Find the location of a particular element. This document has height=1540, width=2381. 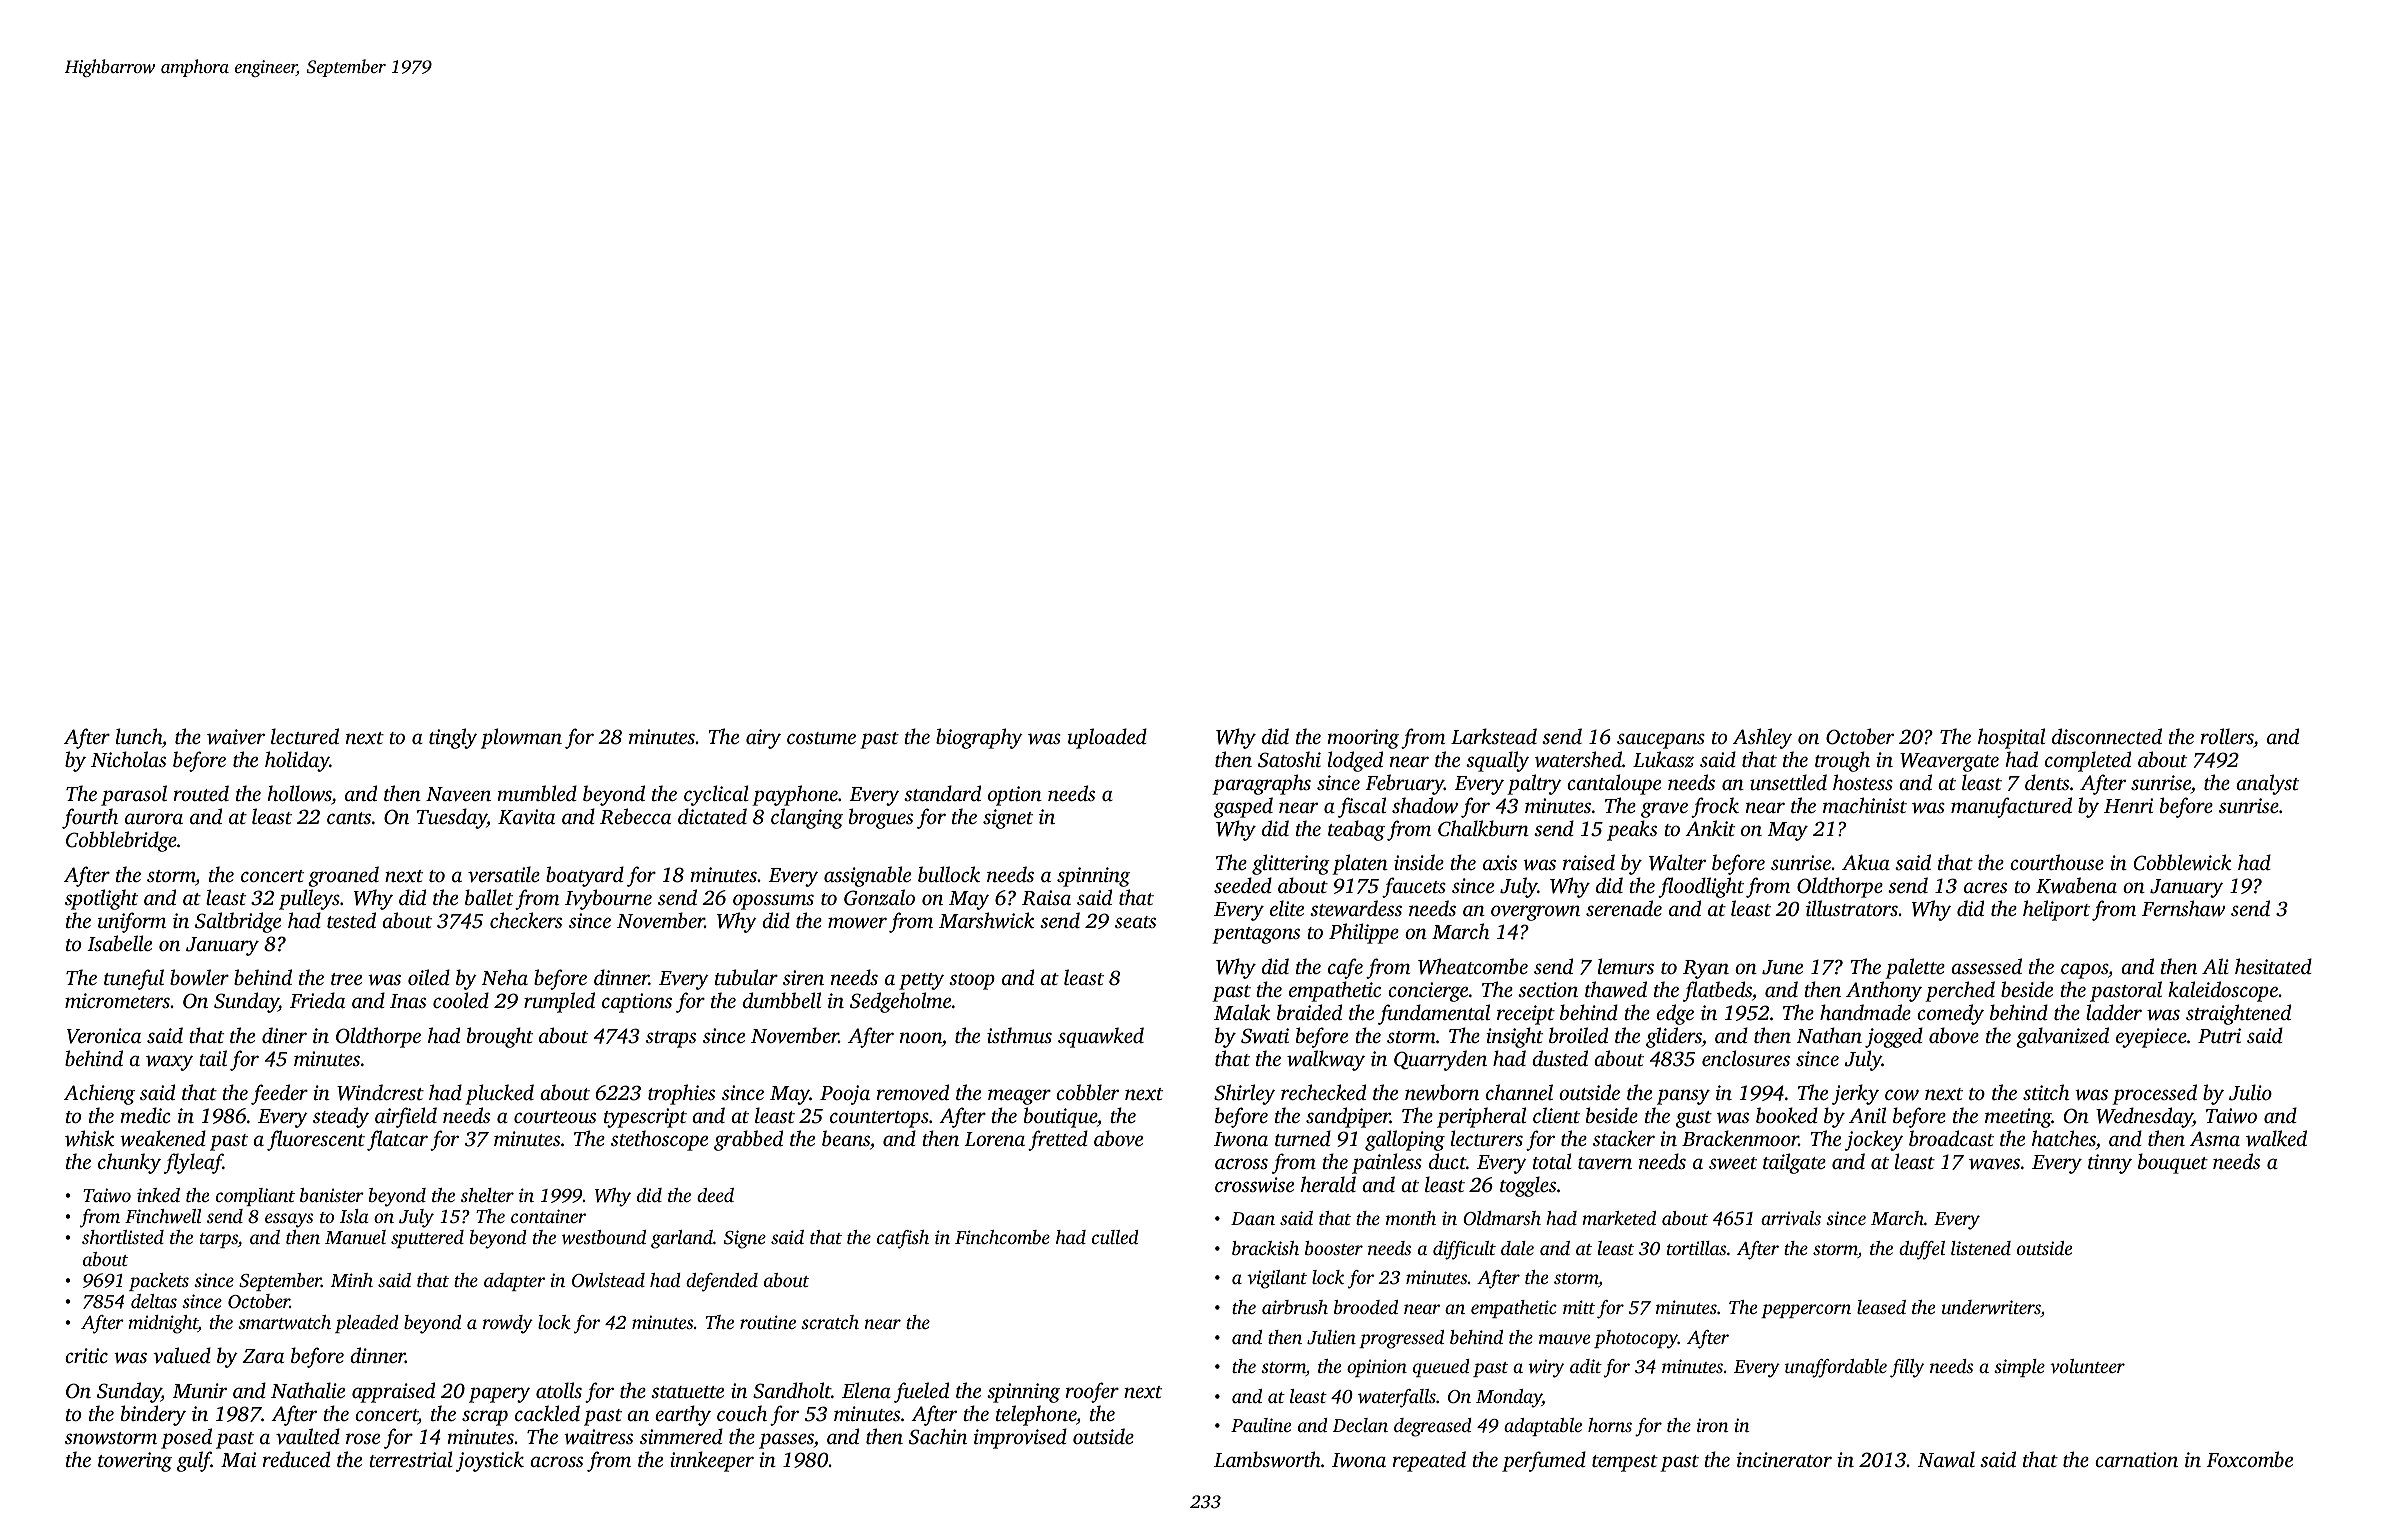

walkway is located at coordinates (1326, 1060).
